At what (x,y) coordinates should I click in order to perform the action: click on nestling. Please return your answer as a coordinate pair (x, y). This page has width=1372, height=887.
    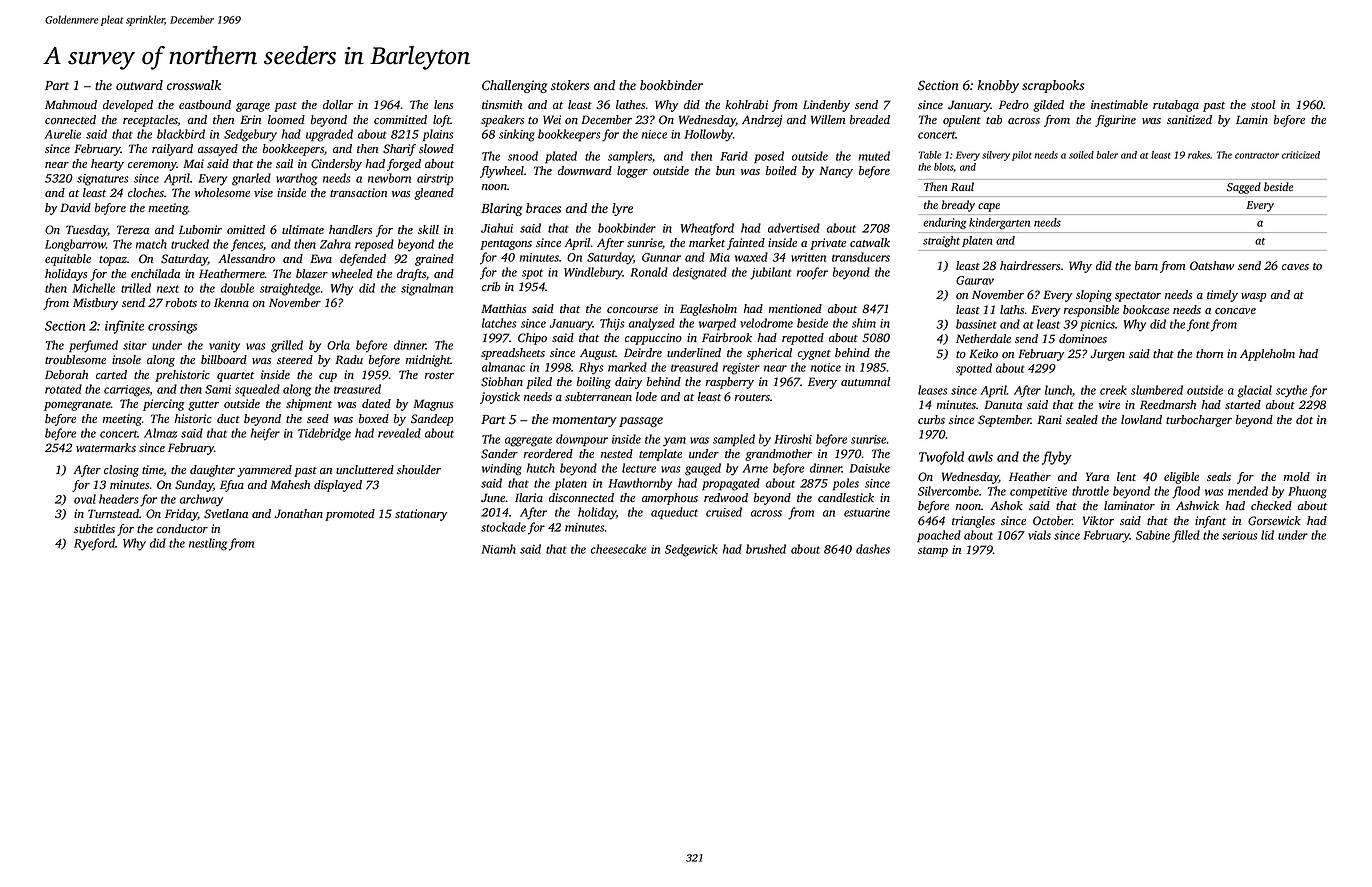
    Looking at the image, I should click on (208, 544).
